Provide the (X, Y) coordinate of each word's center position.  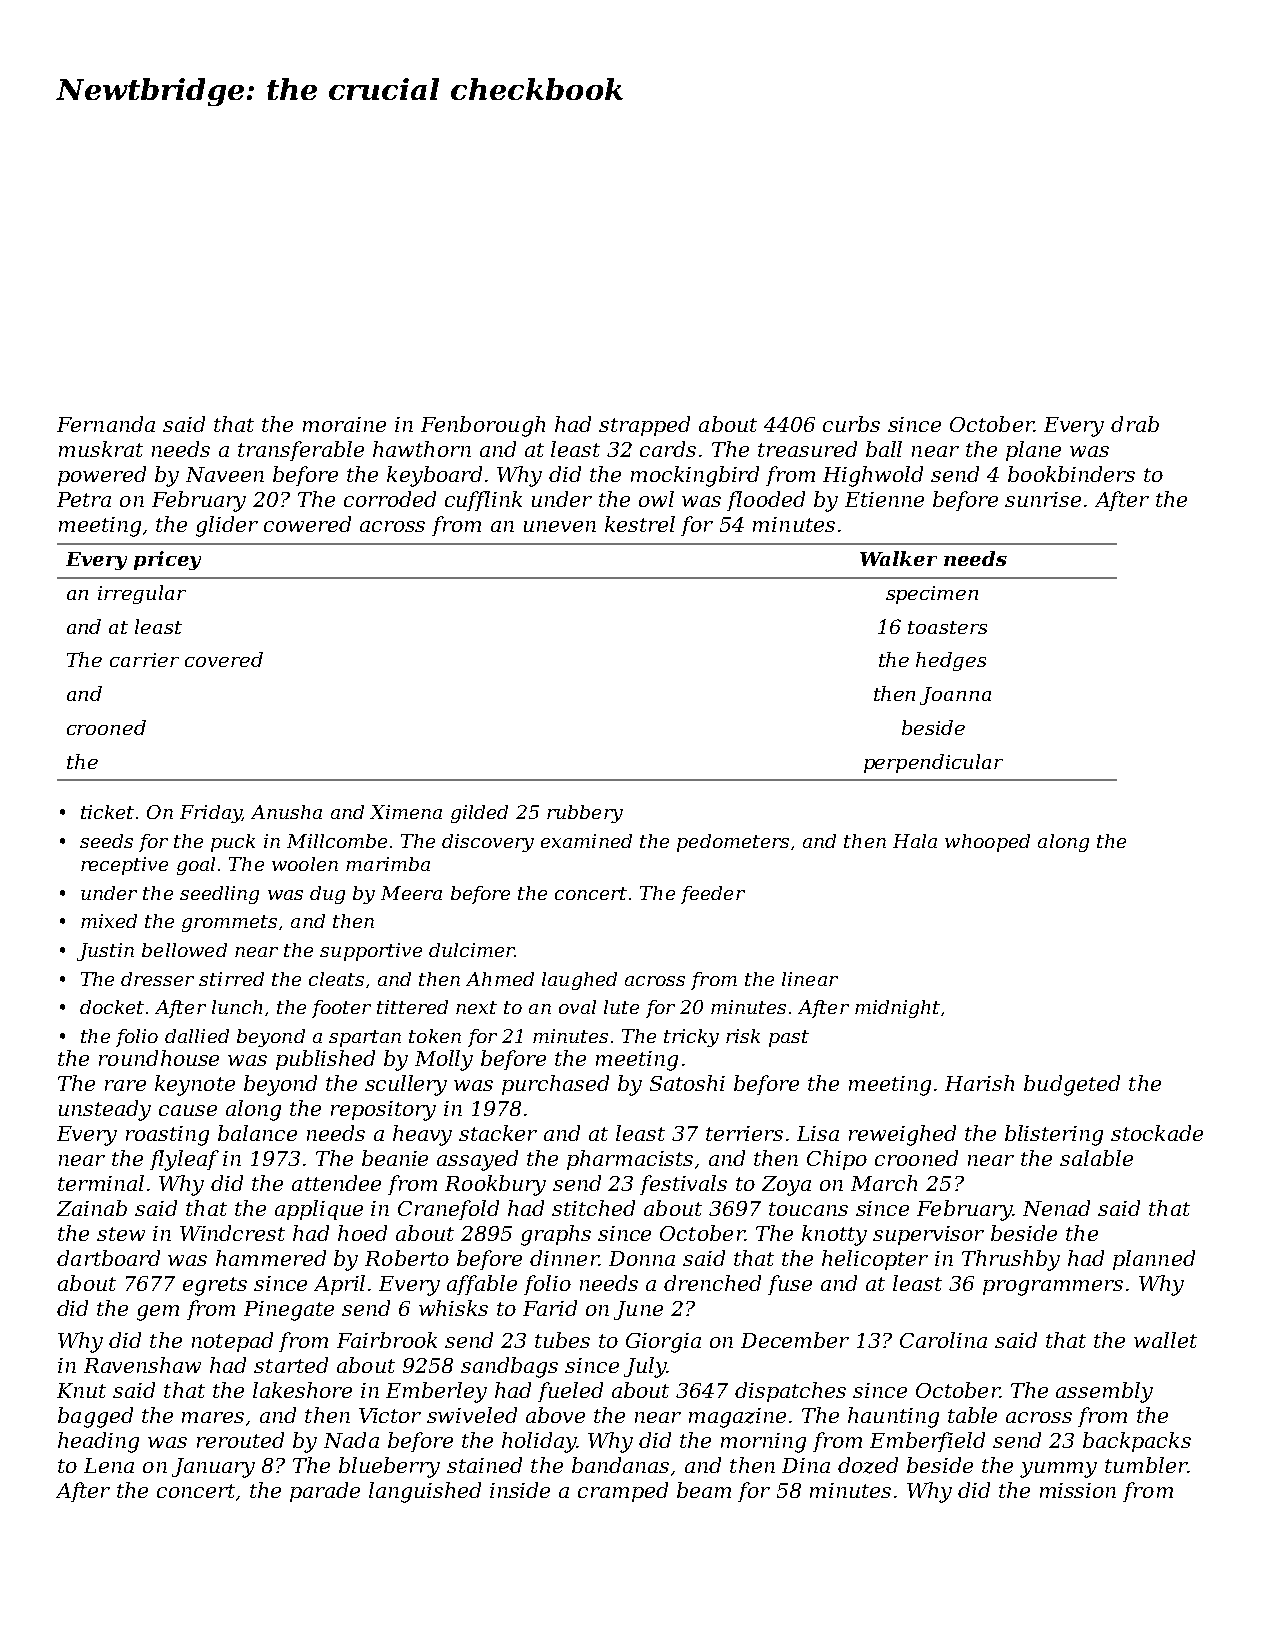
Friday (211, 814)
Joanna (955, 696)
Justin (105, 952)
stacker (498, 1133)
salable (1096, 1158)
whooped (987, 843)
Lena (109, 1465)
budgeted (1072, 1085)
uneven (560, 526)
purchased (555, 1085)
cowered (307, 524)
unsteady (105, 1110)
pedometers (733, 843)
